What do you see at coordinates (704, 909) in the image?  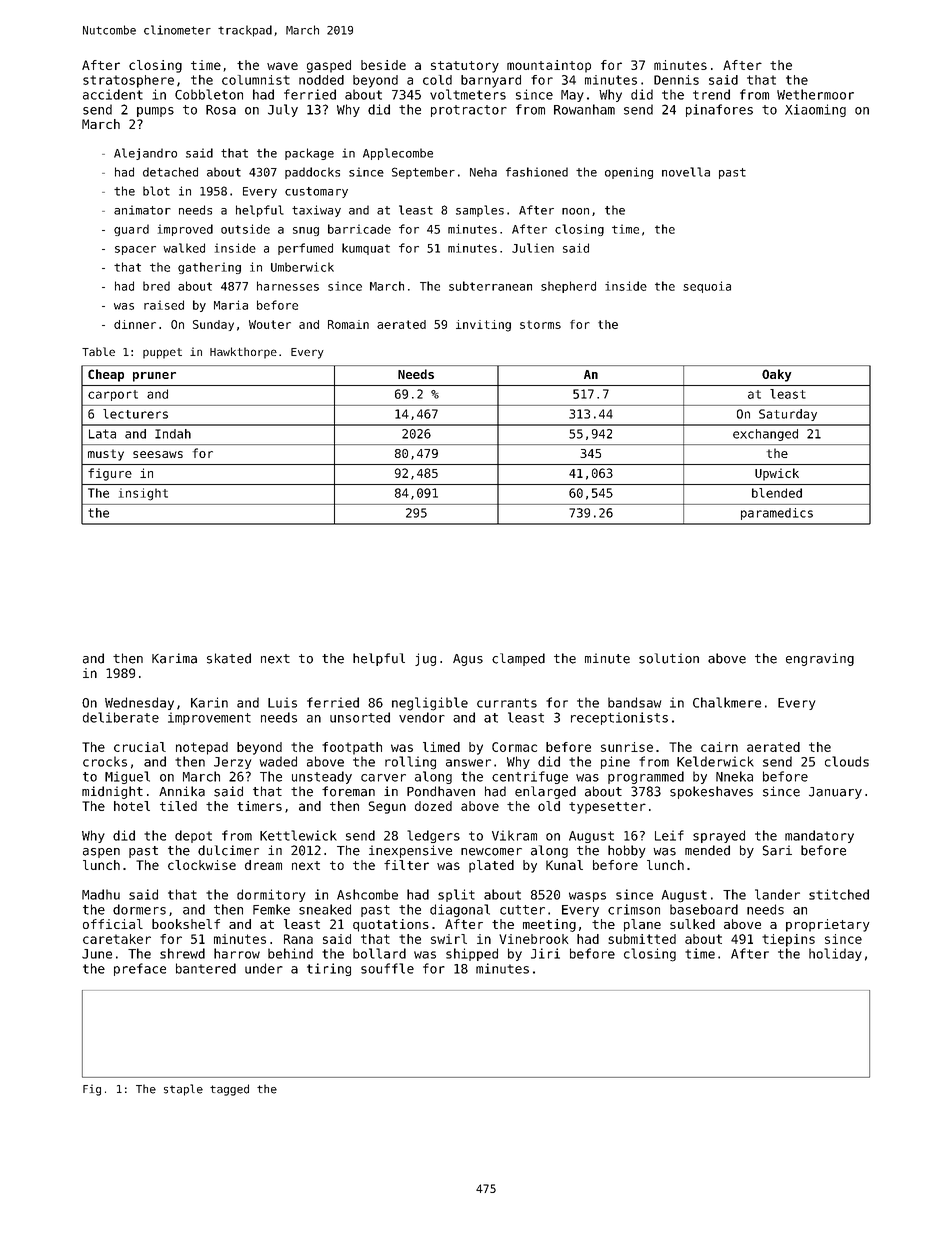 I see `baseboard` at bounding box center [704, 909].
